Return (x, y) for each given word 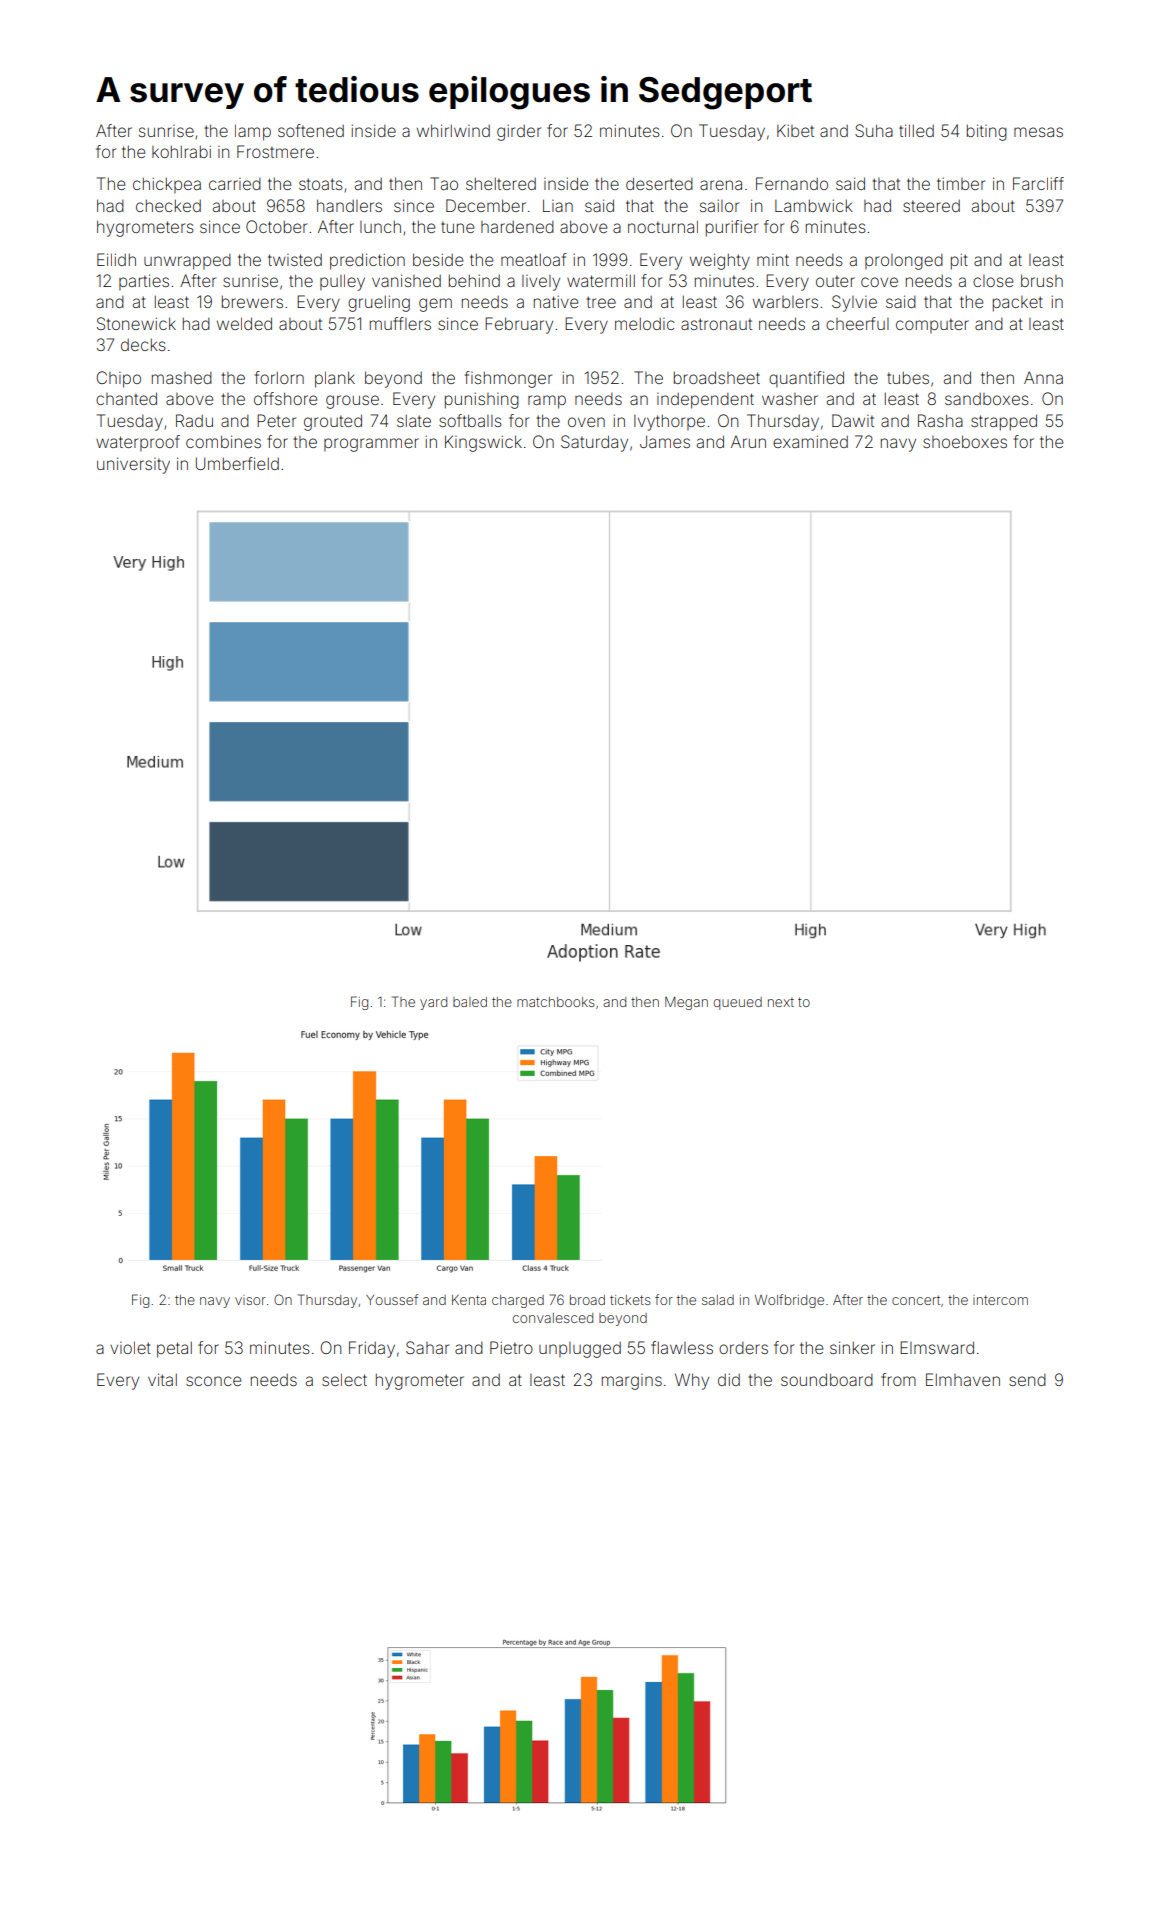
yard (433, 1003)
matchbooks (556, 1002)
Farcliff (1038, 183)
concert (916, 1300)
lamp (253, 132)
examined (810, 441)
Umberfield (237, 463)
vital (162, 1379)
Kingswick (483, 443)
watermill (601, 280)
